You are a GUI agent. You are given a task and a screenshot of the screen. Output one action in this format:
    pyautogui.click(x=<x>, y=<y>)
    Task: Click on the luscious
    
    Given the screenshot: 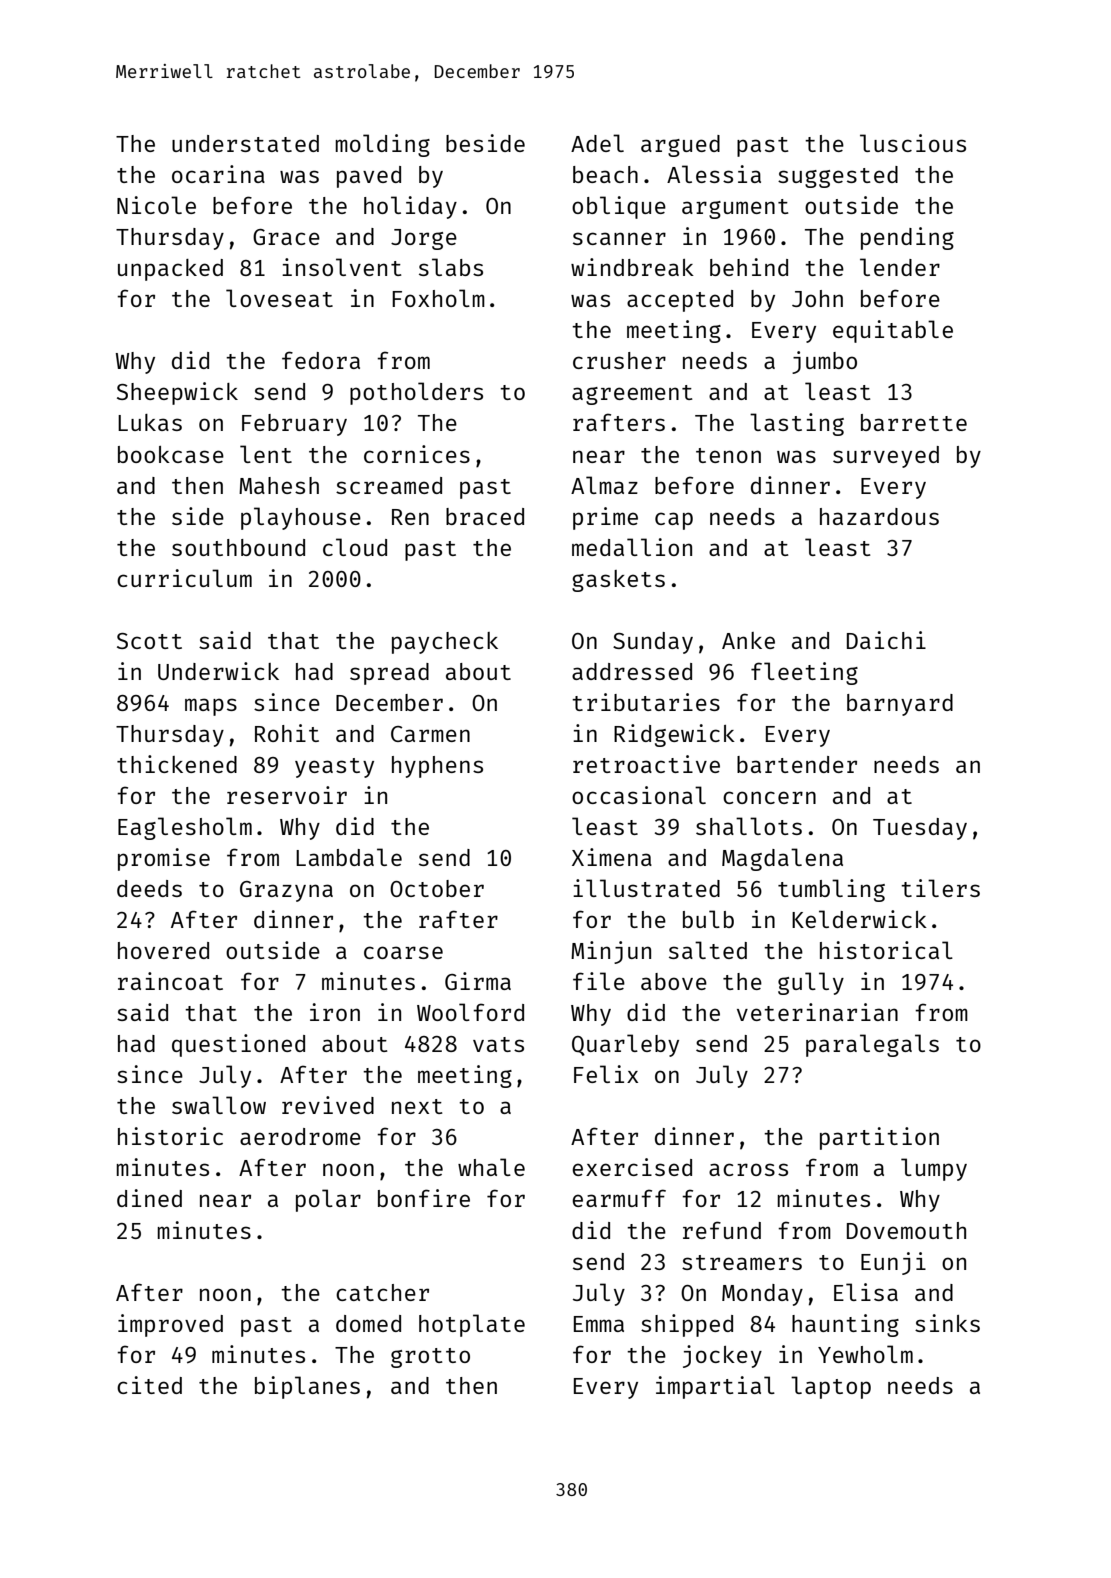 What is the action you would take?
    pyautogui.click(x=913, y=143)
